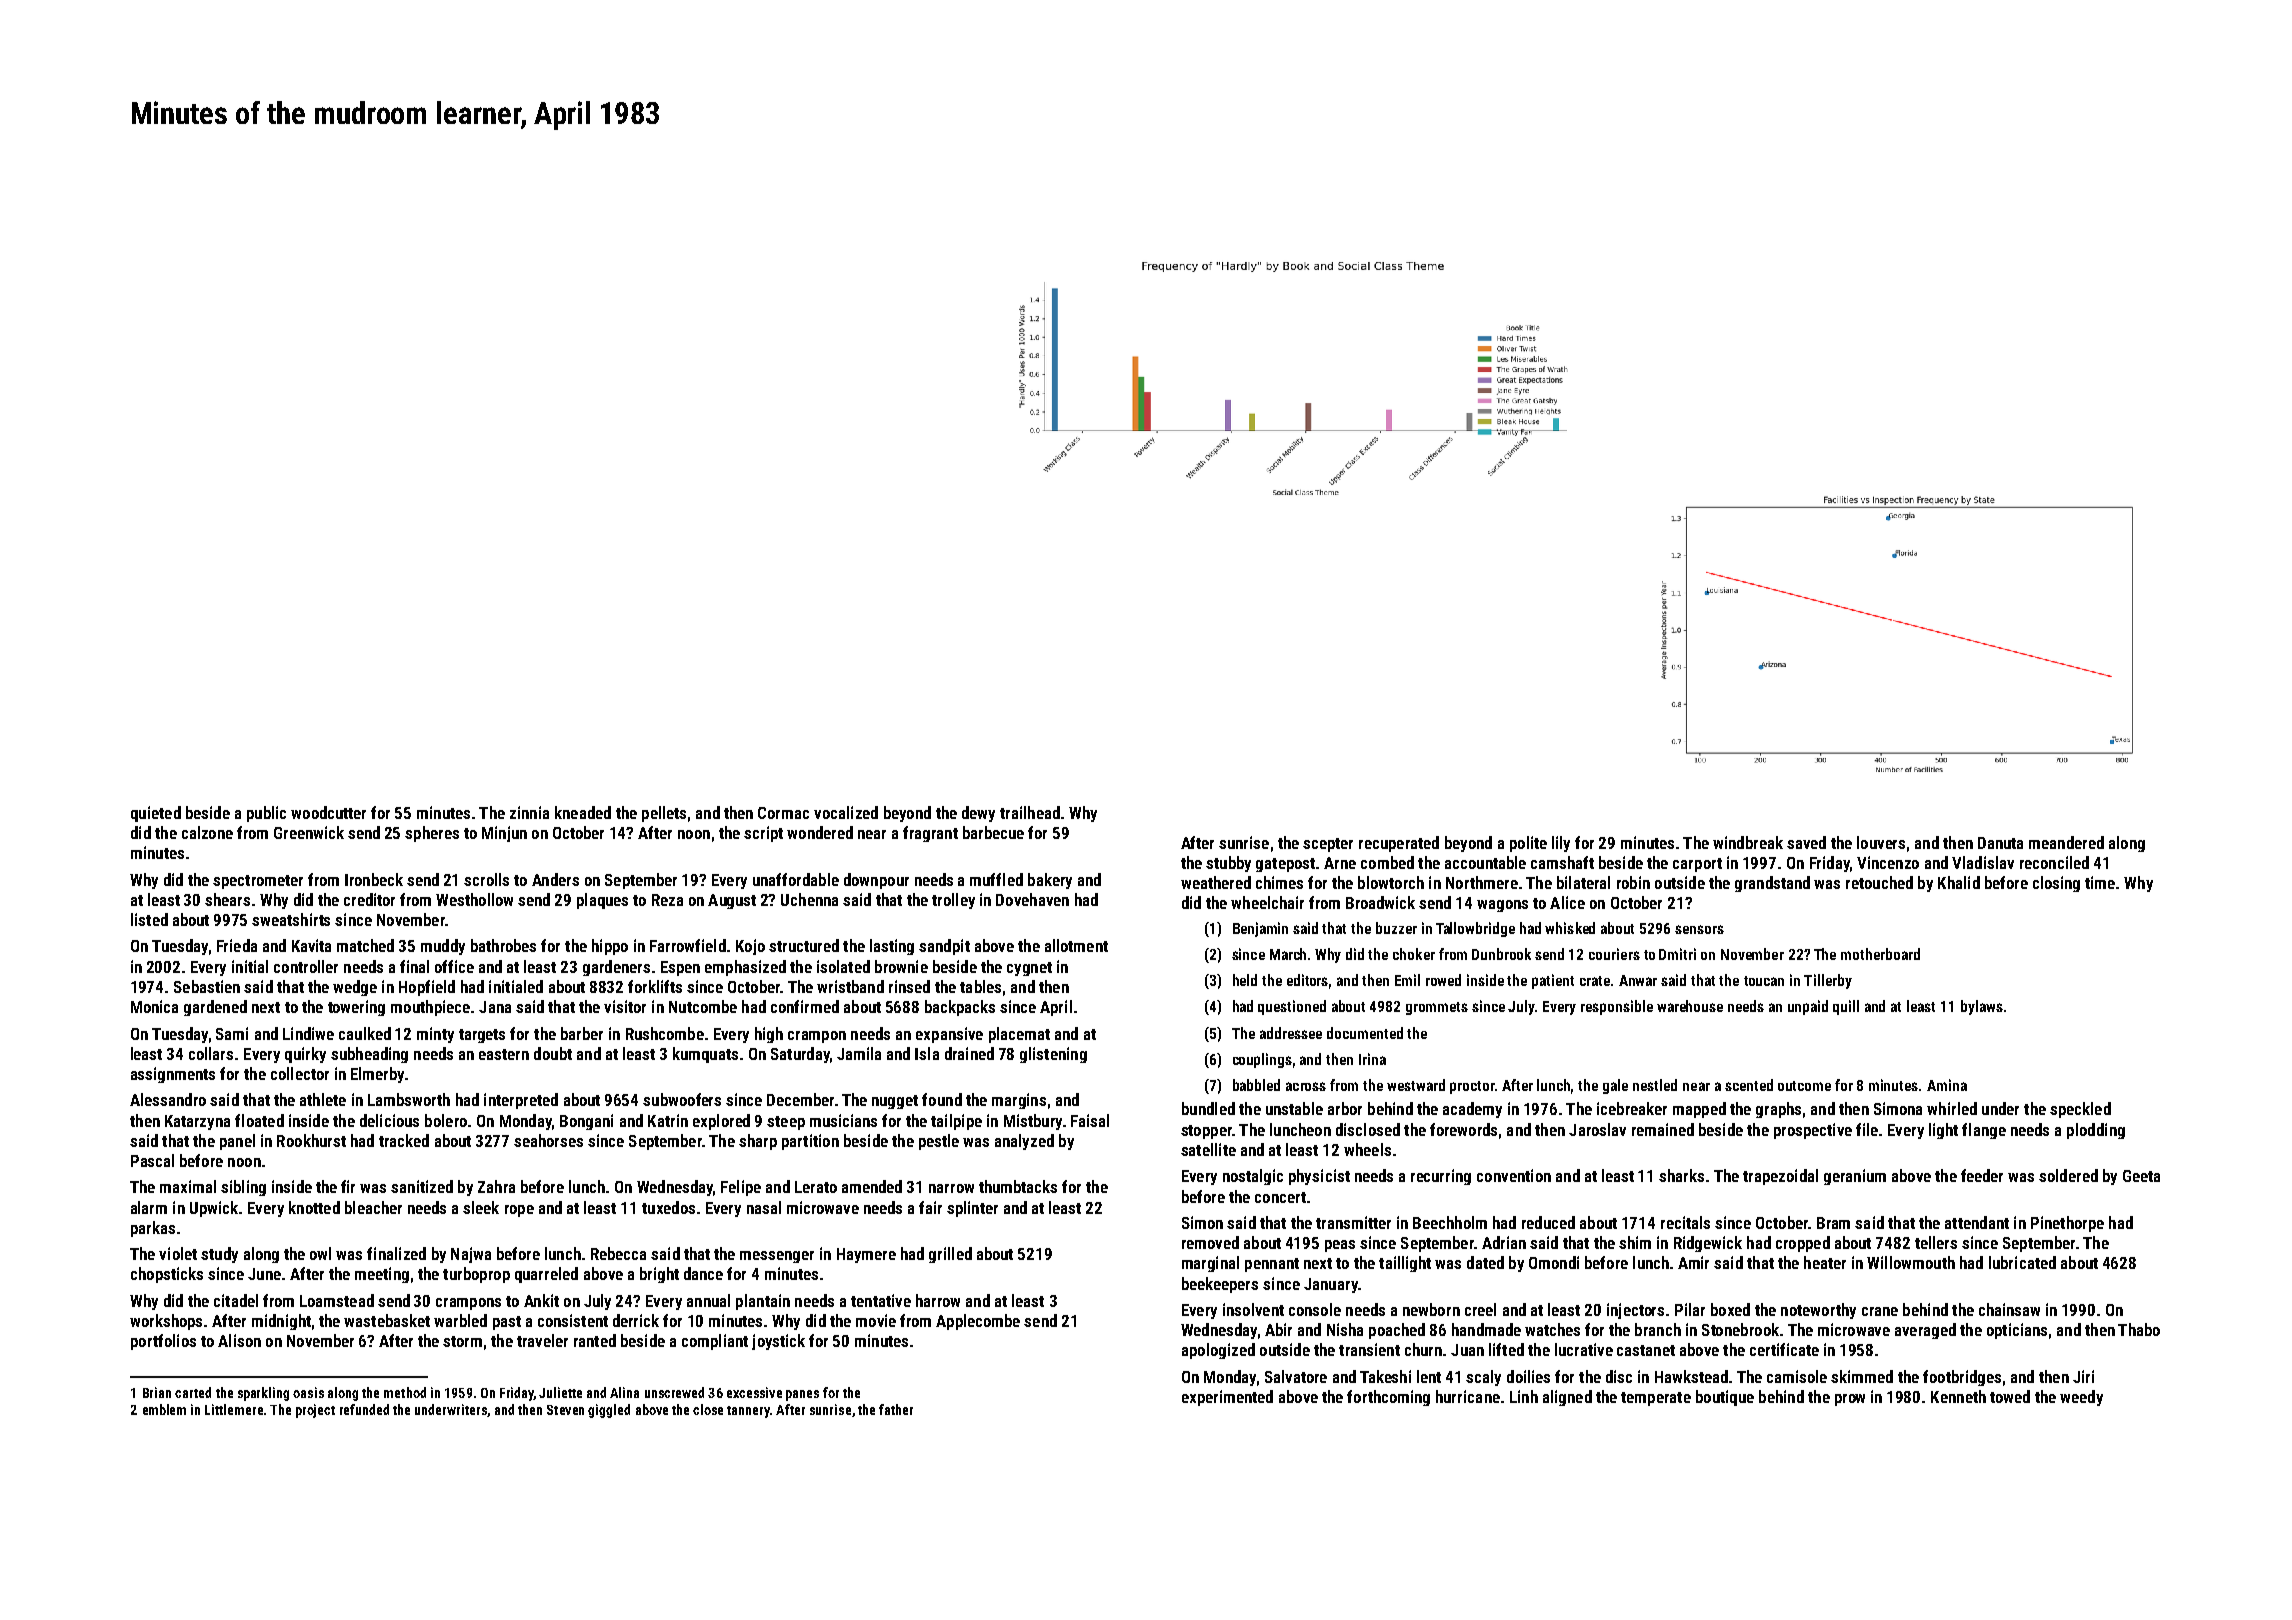  I want to click on Littlemere, so click(234, 1409).
